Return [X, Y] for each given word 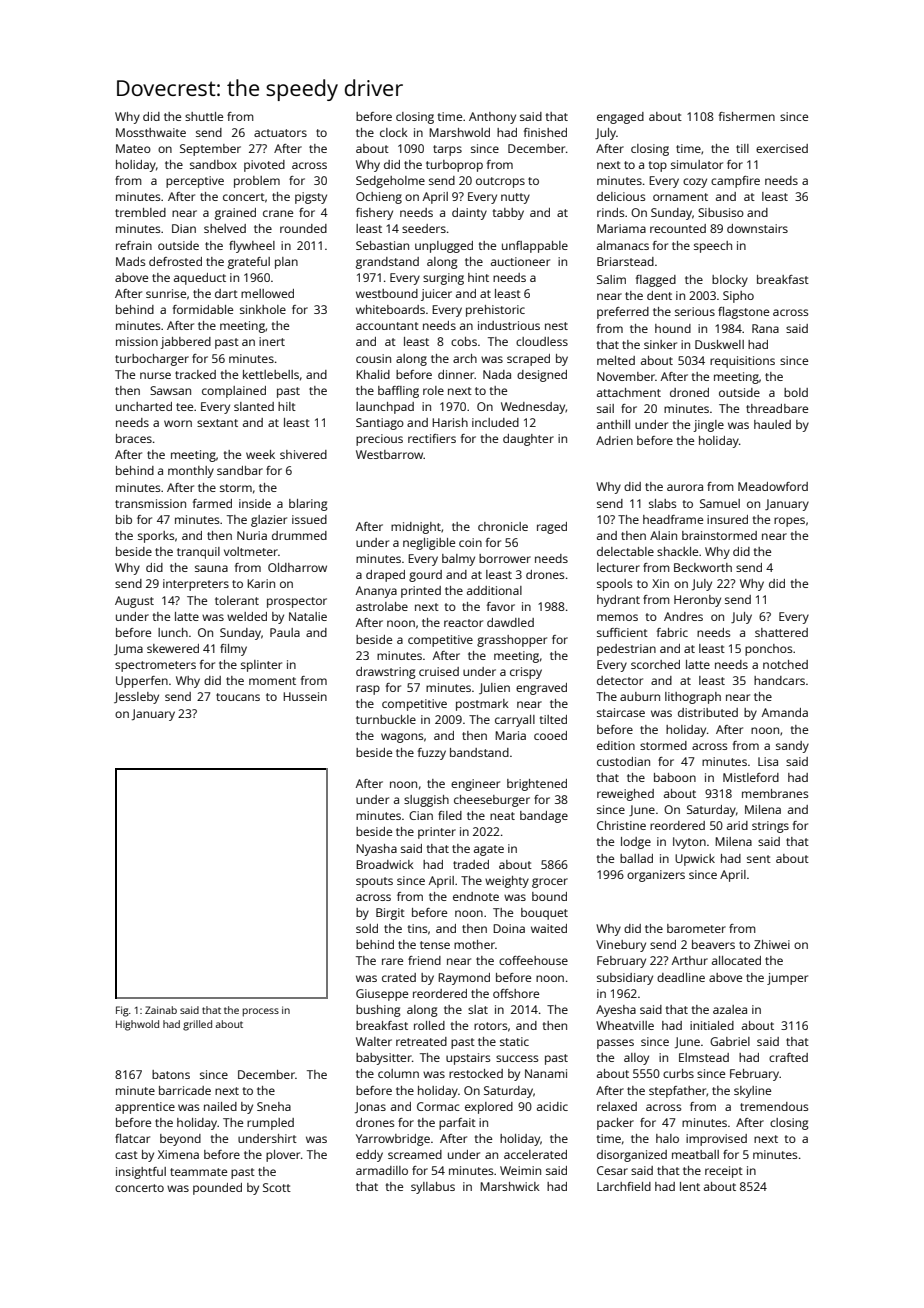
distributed [708, 712]
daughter [528, 440]
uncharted [144, 406]
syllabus [433, 1188]
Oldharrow [297, 567]
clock [394, 132]
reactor [463, 623]
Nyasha [376, 850]
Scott [277, 1187]
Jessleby [136, 698]
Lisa [768, 761]
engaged [620, 118]
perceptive [195, 182]
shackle [677, 551]
